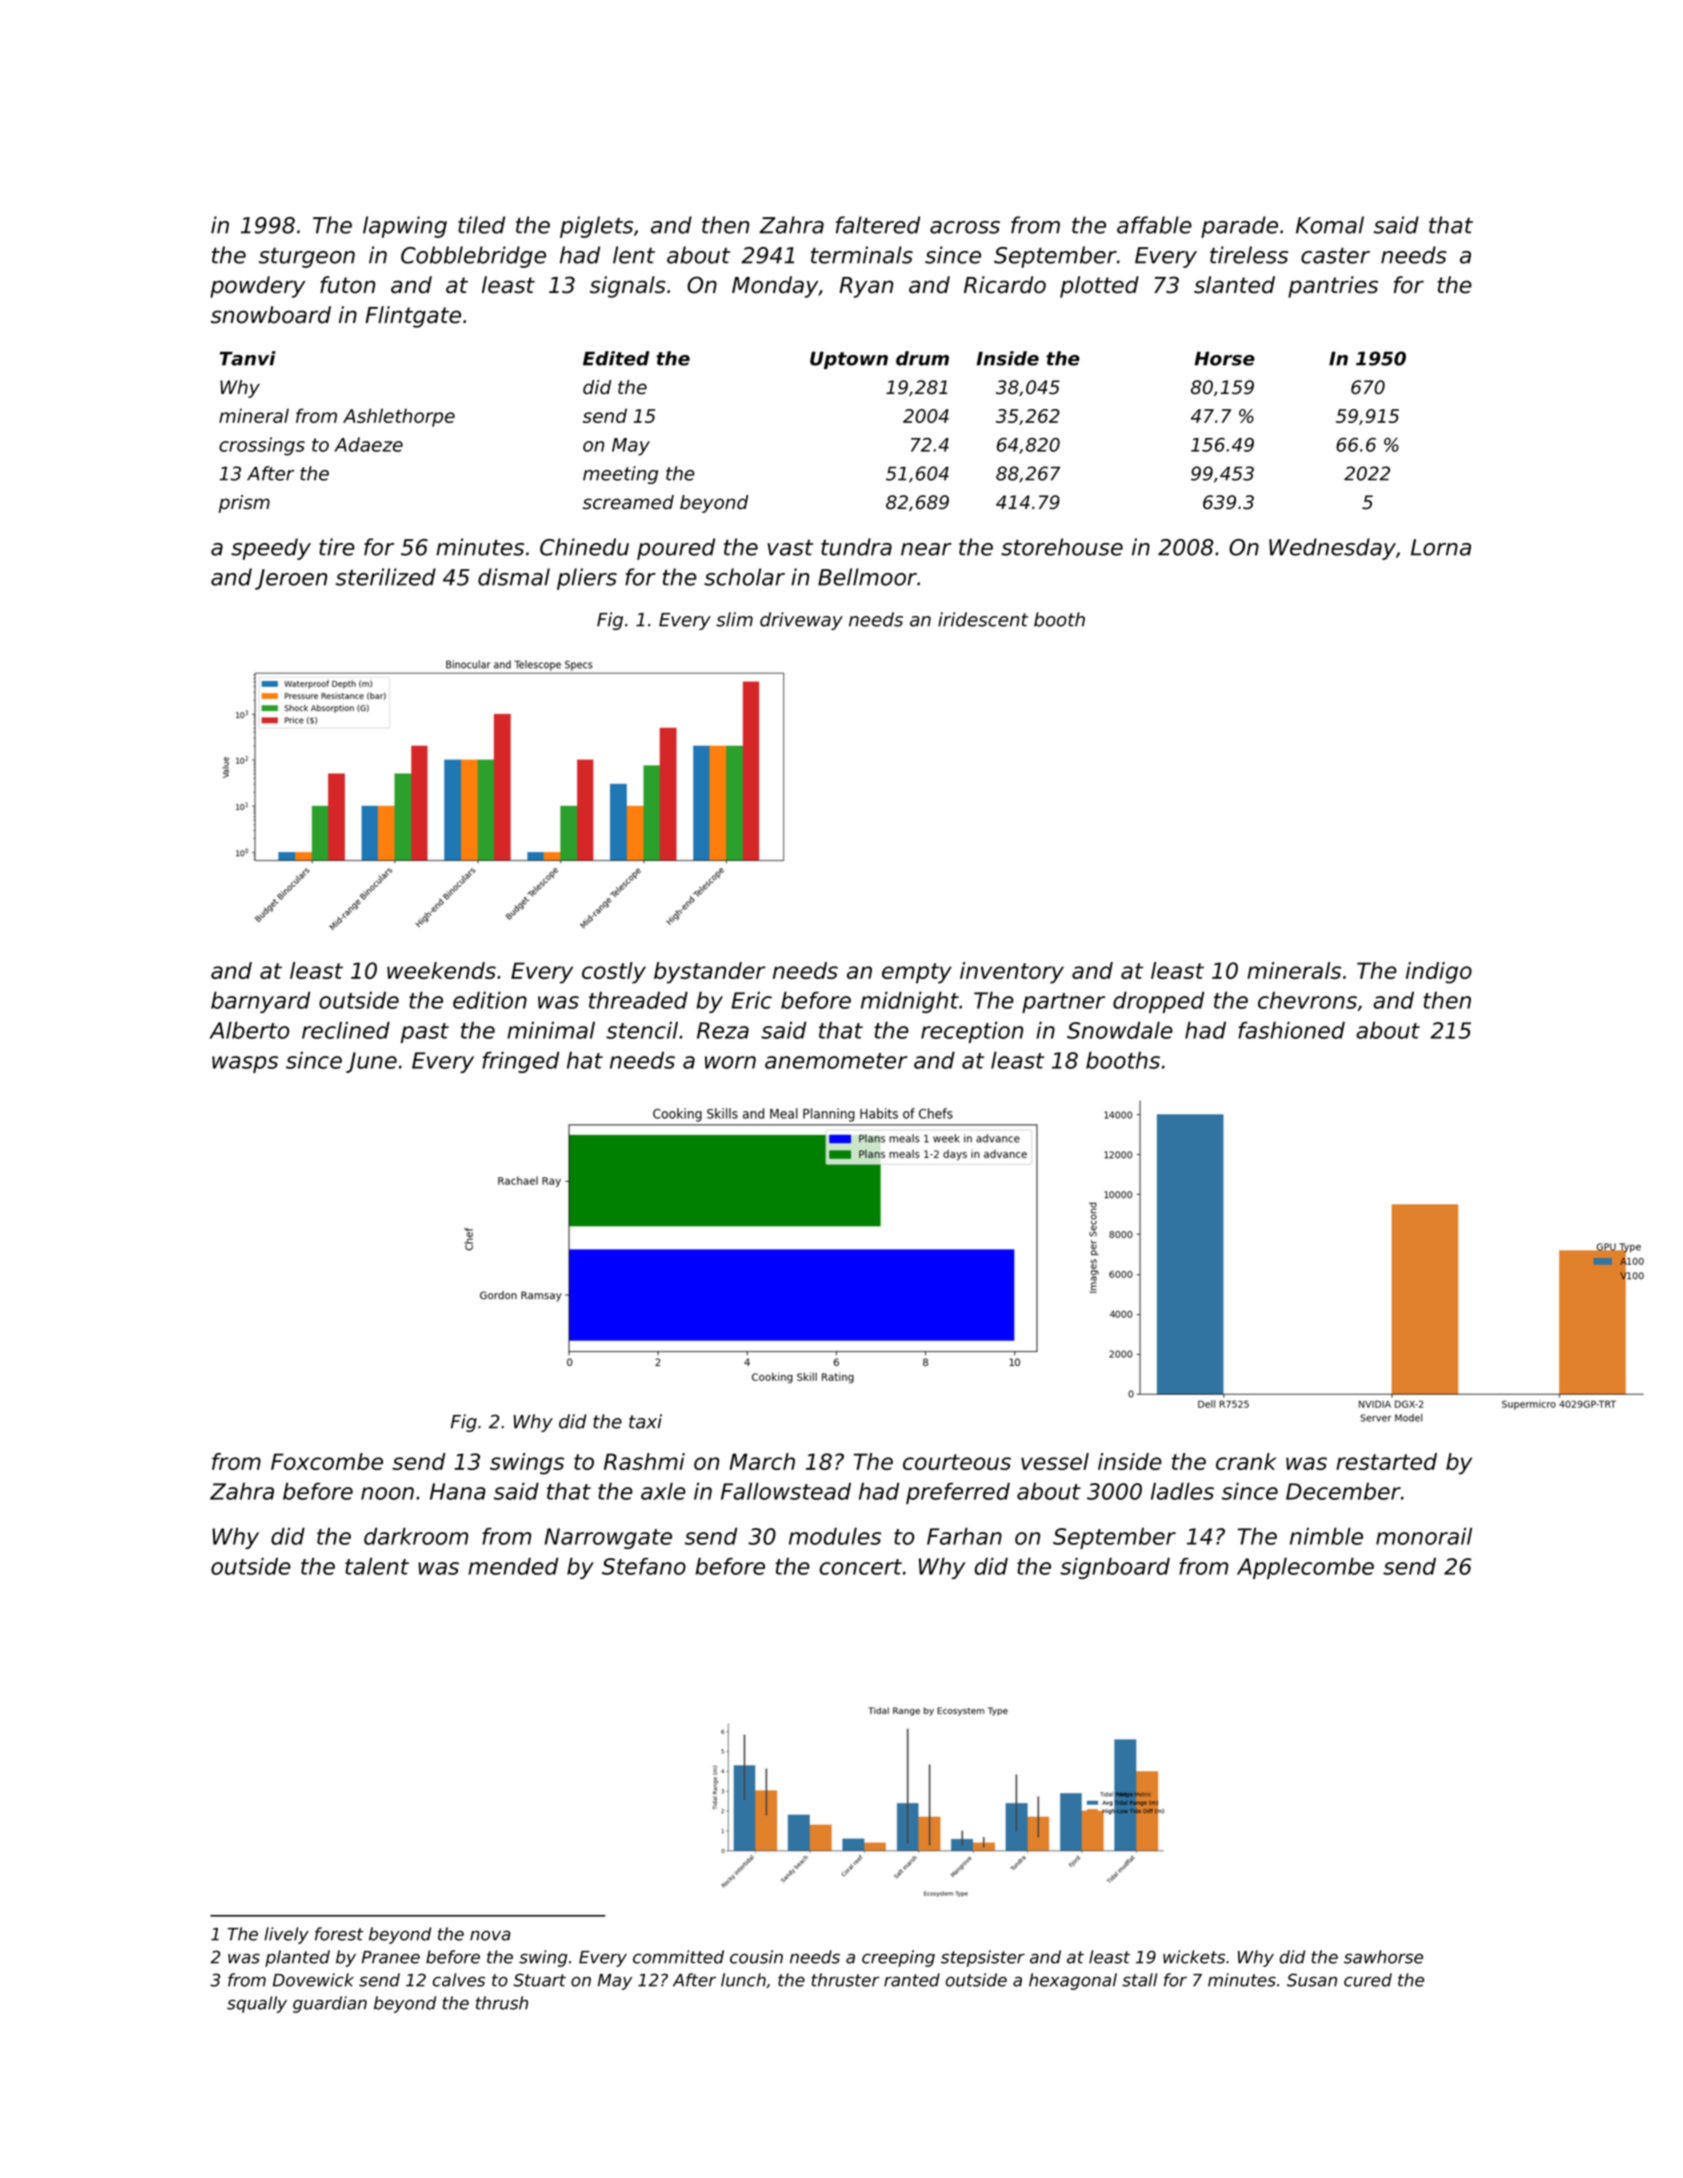  Describe the element at coordinates (1441, 547) in the page. I see `Lorna` at that location.
